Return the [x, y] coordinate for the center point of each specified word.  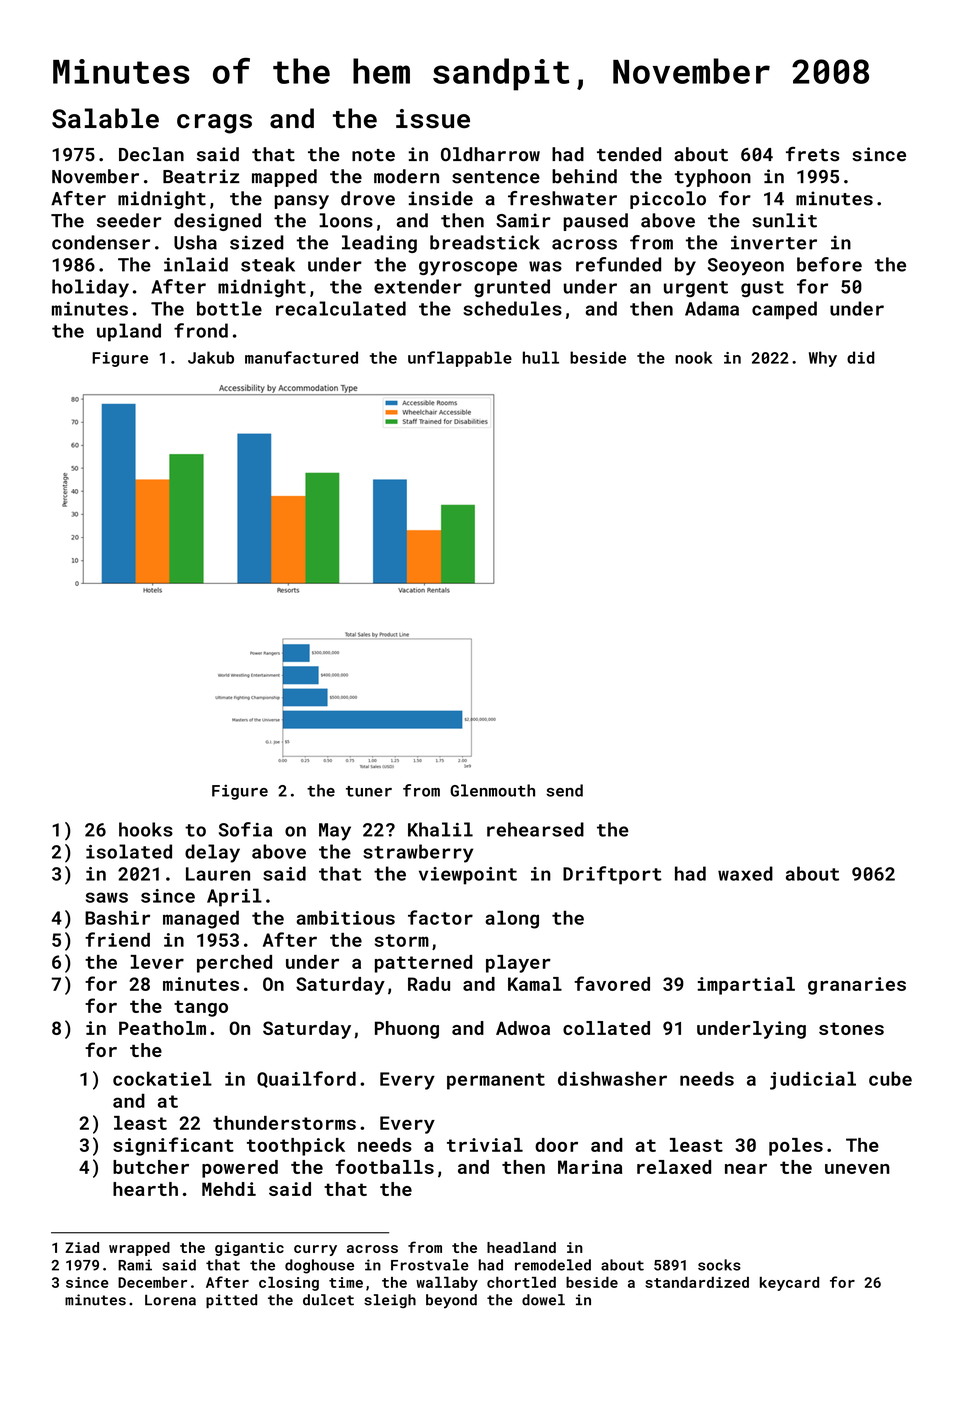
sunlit [784, 220]
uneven [857, 1169]
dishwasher [612, 1078]
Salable [105, 118]
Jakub [211, 357]
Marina [590, 1167]
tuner [369, 791]
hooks [146, 829]
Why [823, 359]
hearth [145, 1189]
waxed [745, 873]
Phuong [407, 1030]
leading [379, 244]
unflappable [460, 359]
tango [201, 1008]
